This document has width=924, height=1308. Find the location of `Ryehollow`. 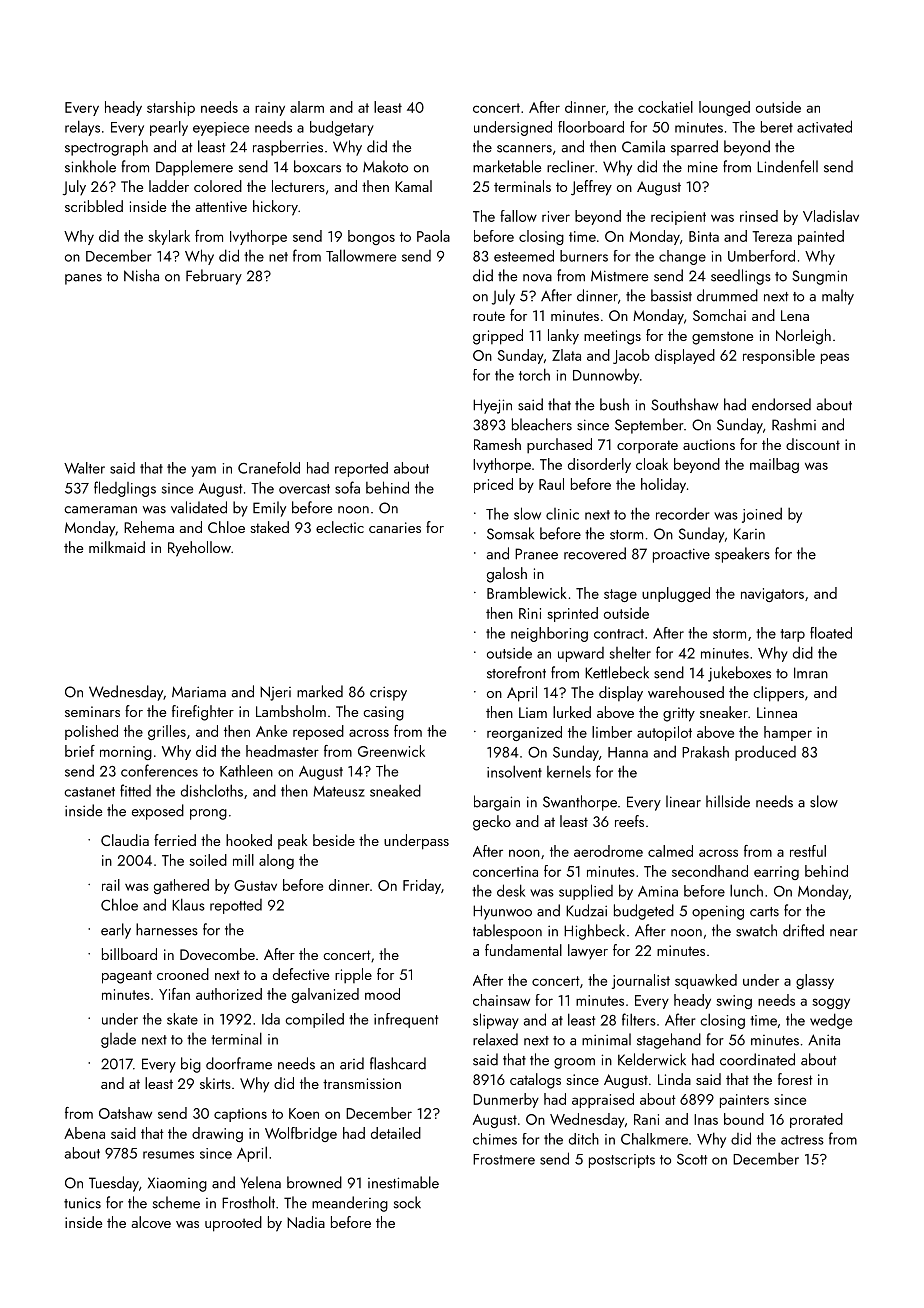

Ryehollow is located at coordinates (199, 549).
